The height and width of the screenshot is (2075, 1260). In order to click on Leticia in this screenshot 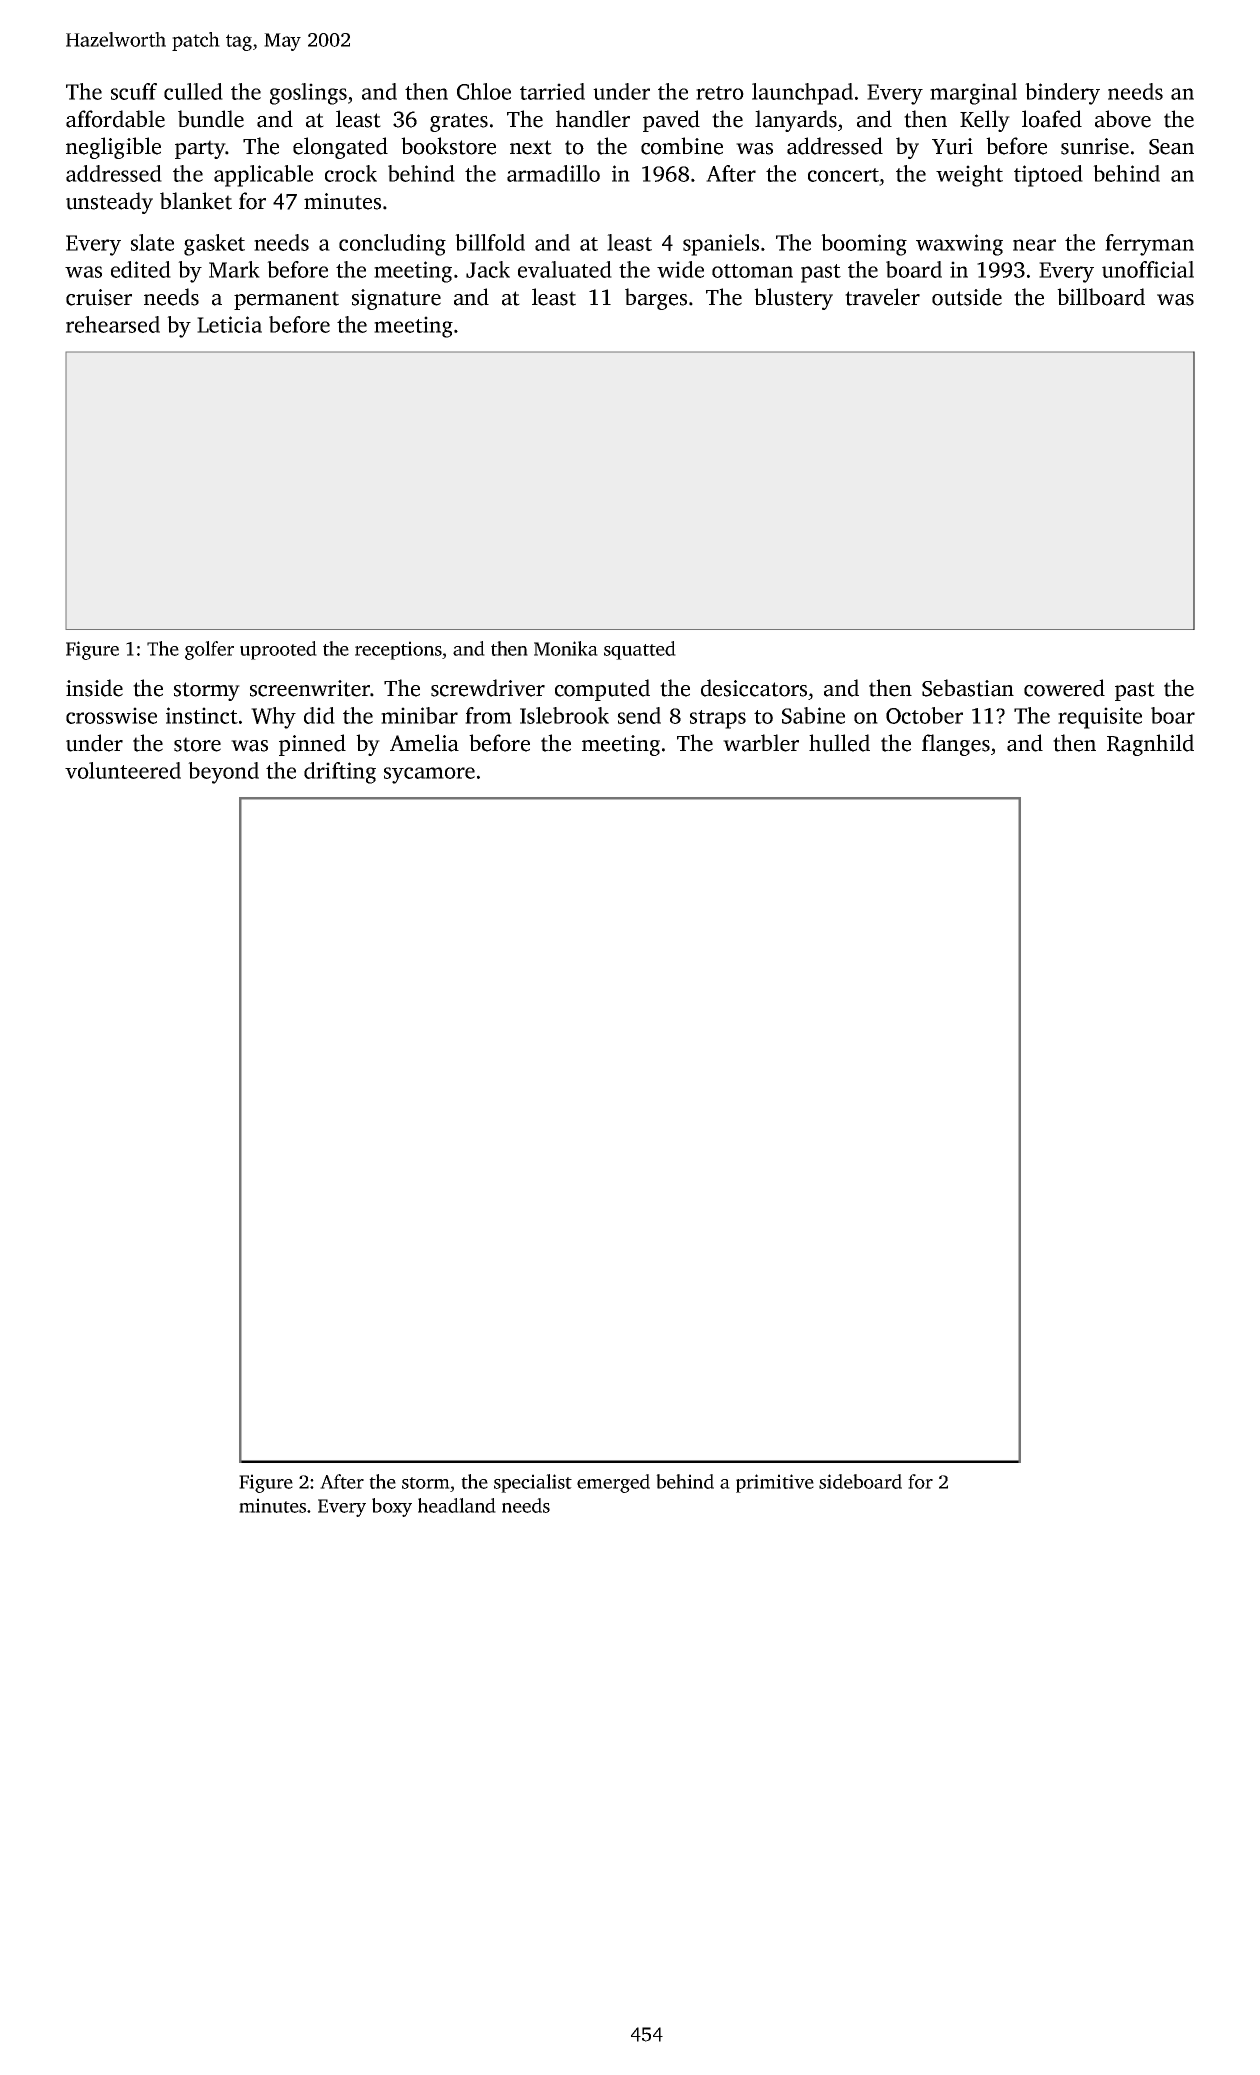, I will do `click(229, 324)`.
